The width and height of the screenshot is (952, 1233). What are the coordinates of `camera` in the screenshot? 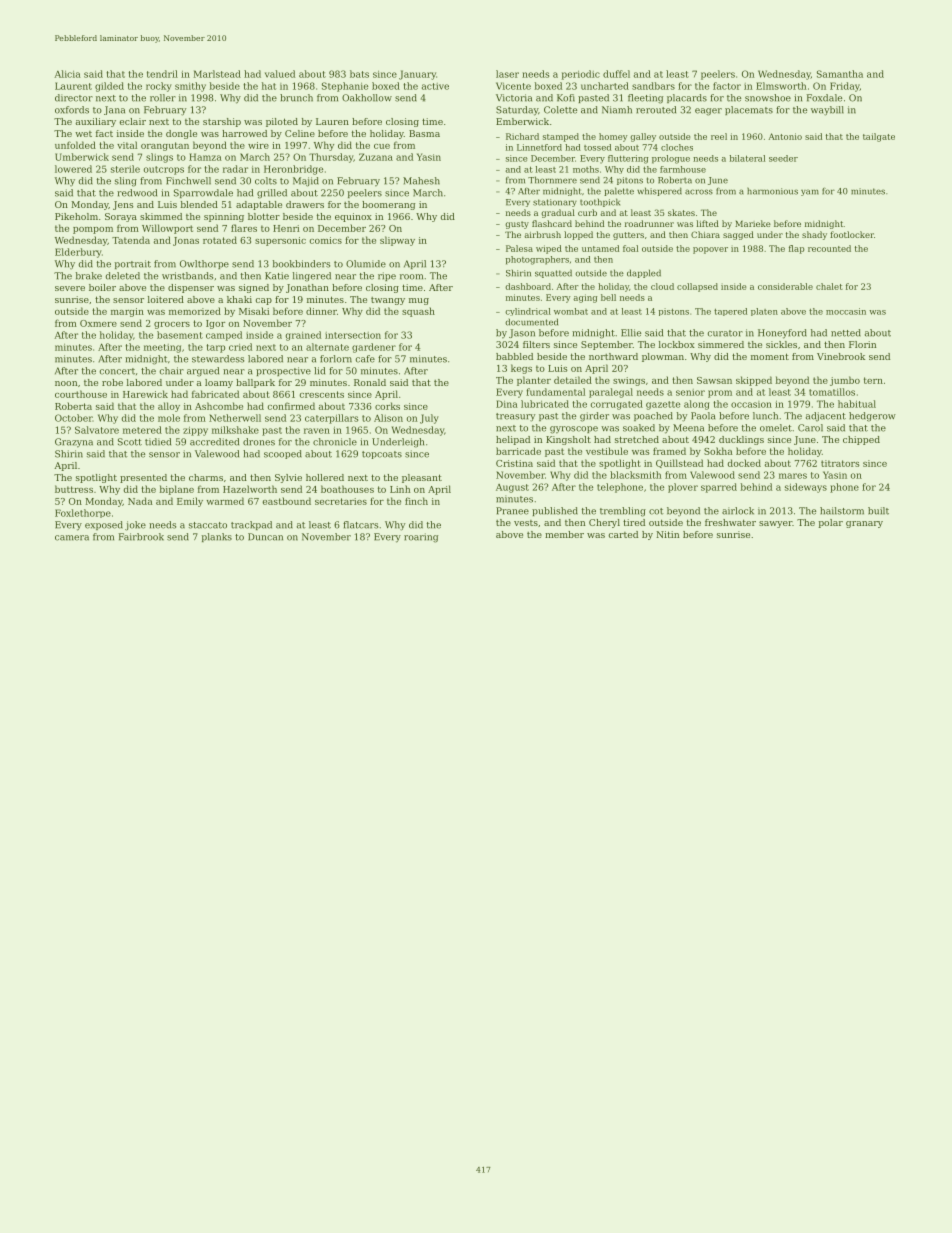 It's located at (72, 538).
